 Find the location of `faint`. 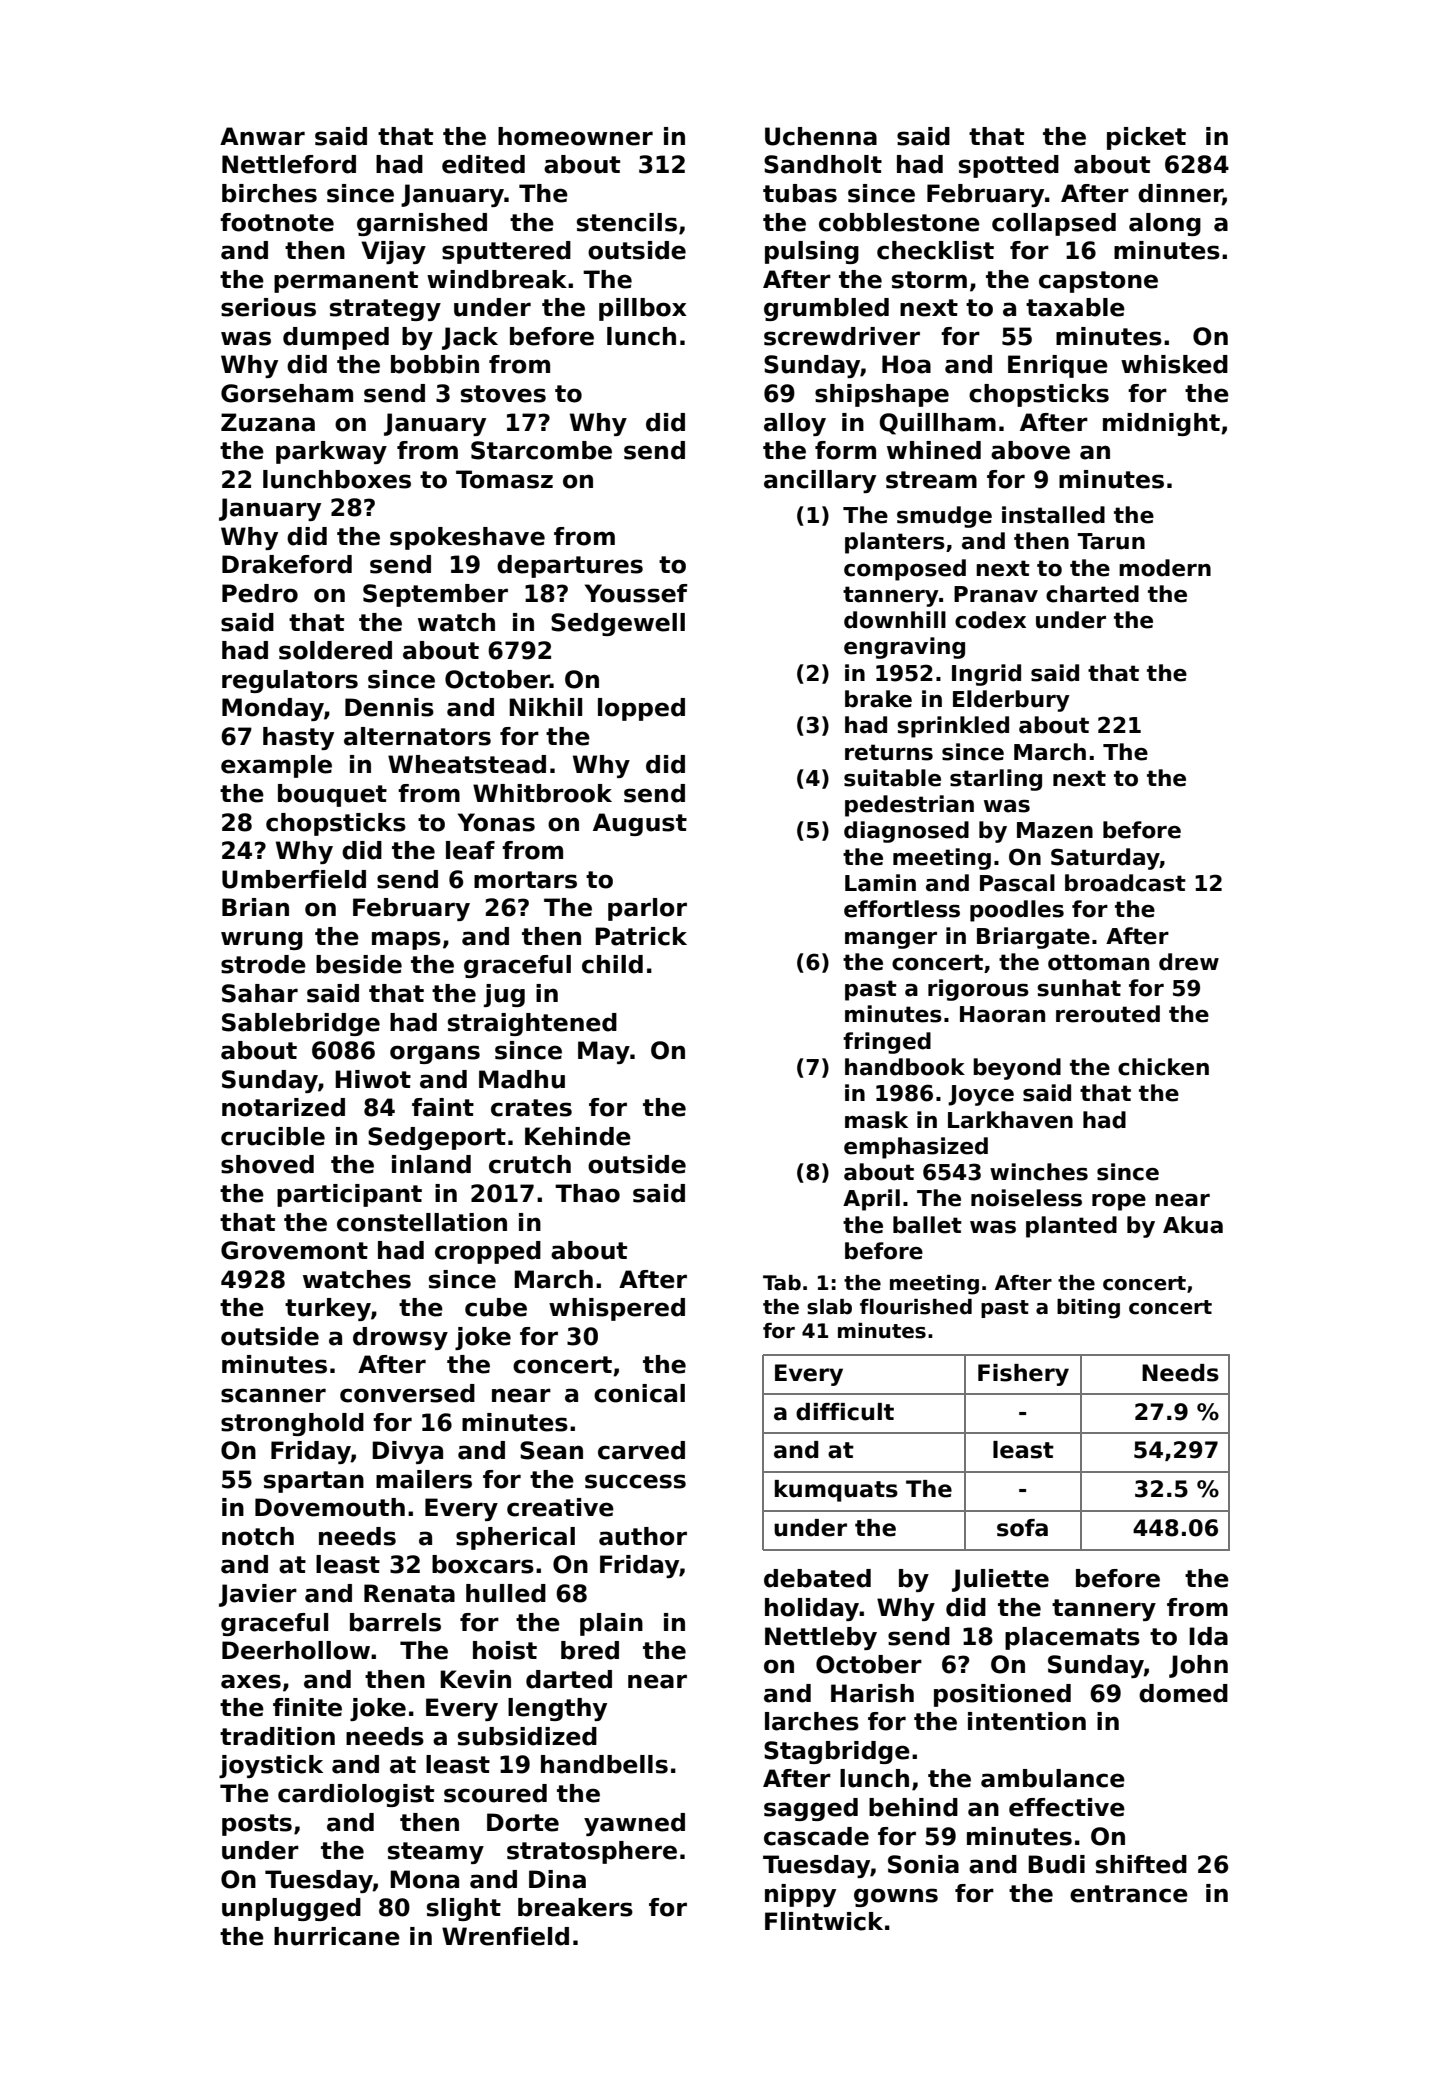

faint is located at coordinates (443, 1107).
